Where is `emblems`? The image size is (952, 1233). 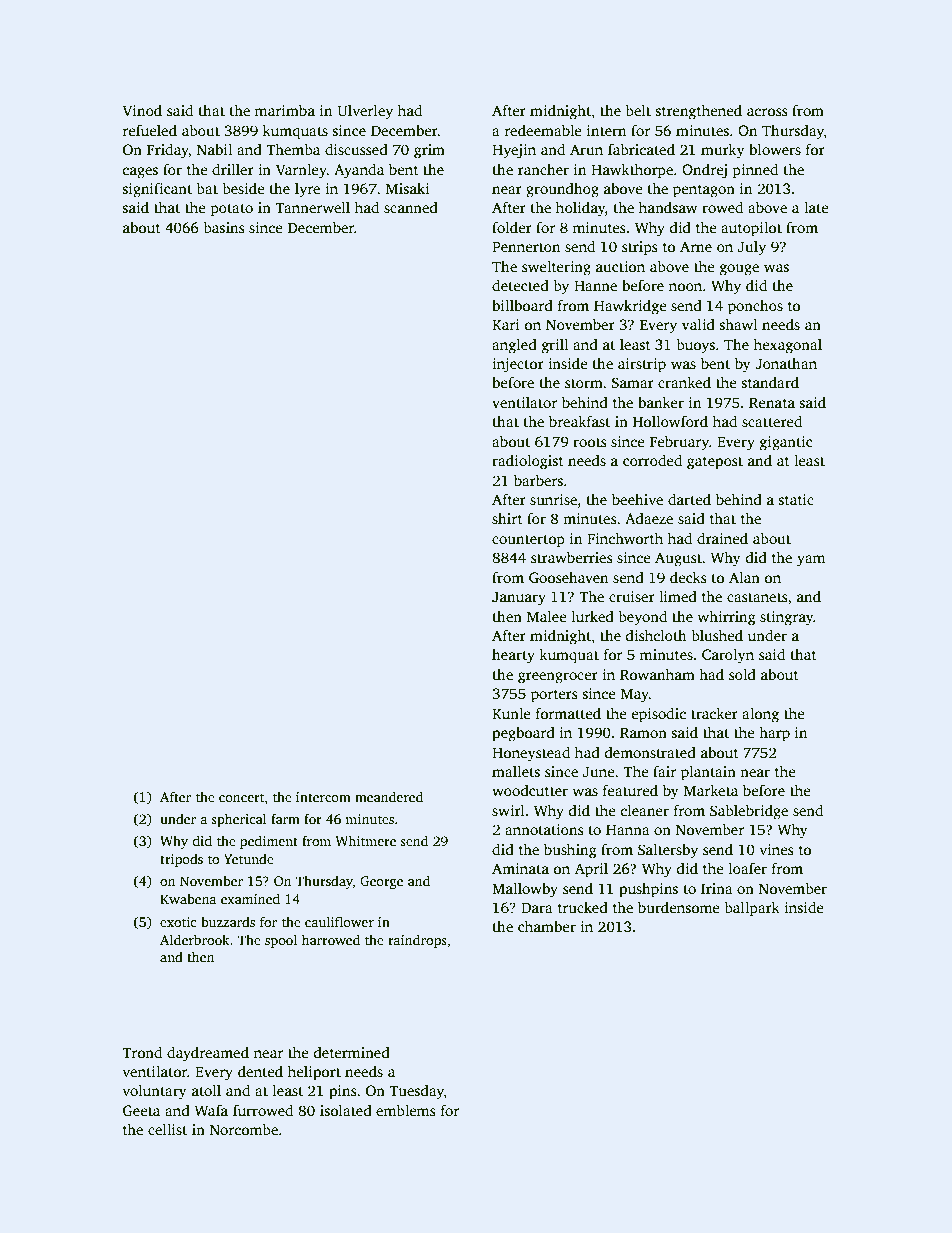
emblems is located at coordinates (405, 1110).
